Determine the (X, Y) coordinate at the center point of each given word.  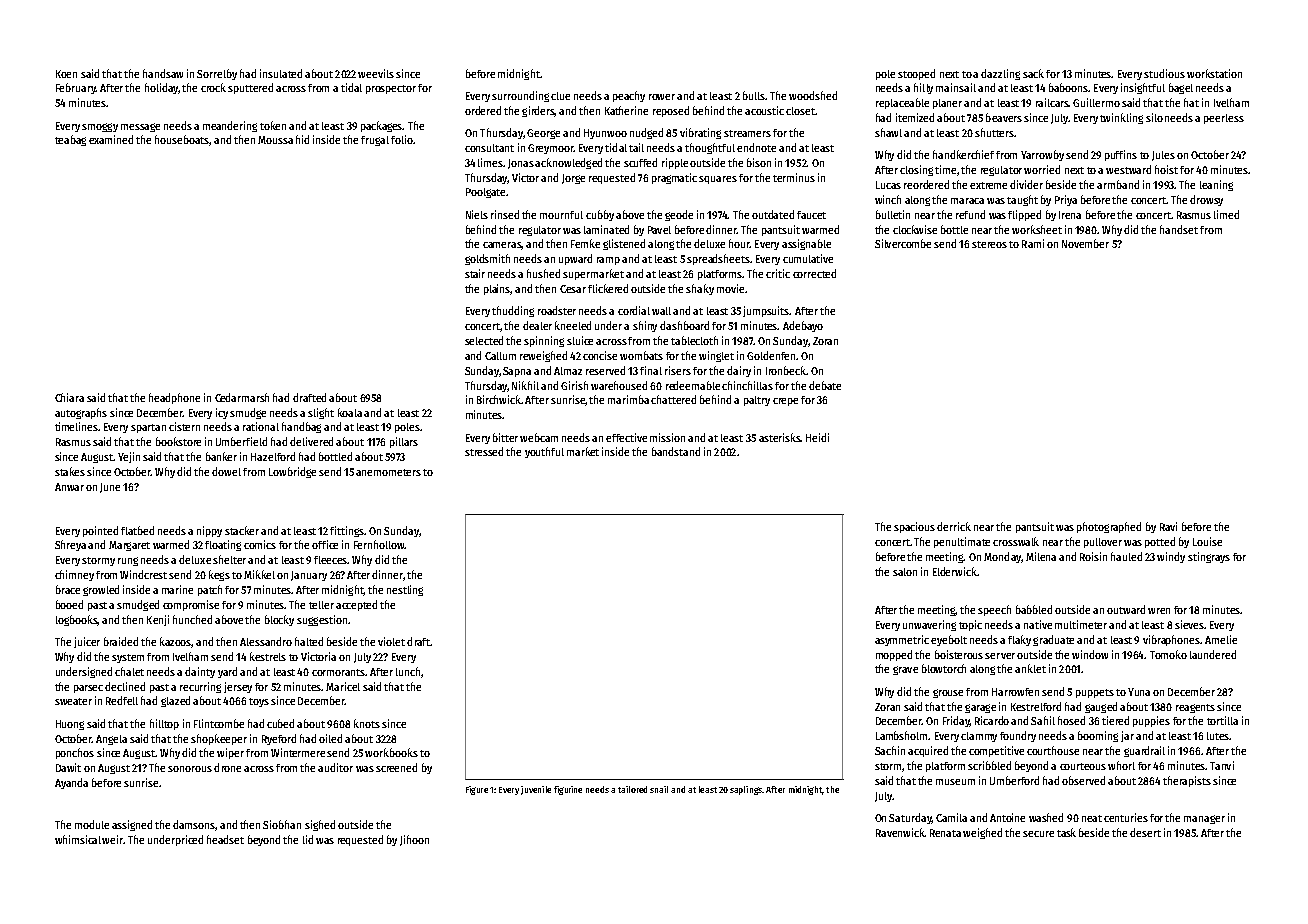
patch (210, 590)
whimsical (78, 839)
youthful (544, 452)
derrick (954, 526)
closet (800, 111)
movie (730, 288)
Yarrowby (1042, 155)
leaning (1216, 185)
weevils (376, 73)
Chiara (69, 397)
